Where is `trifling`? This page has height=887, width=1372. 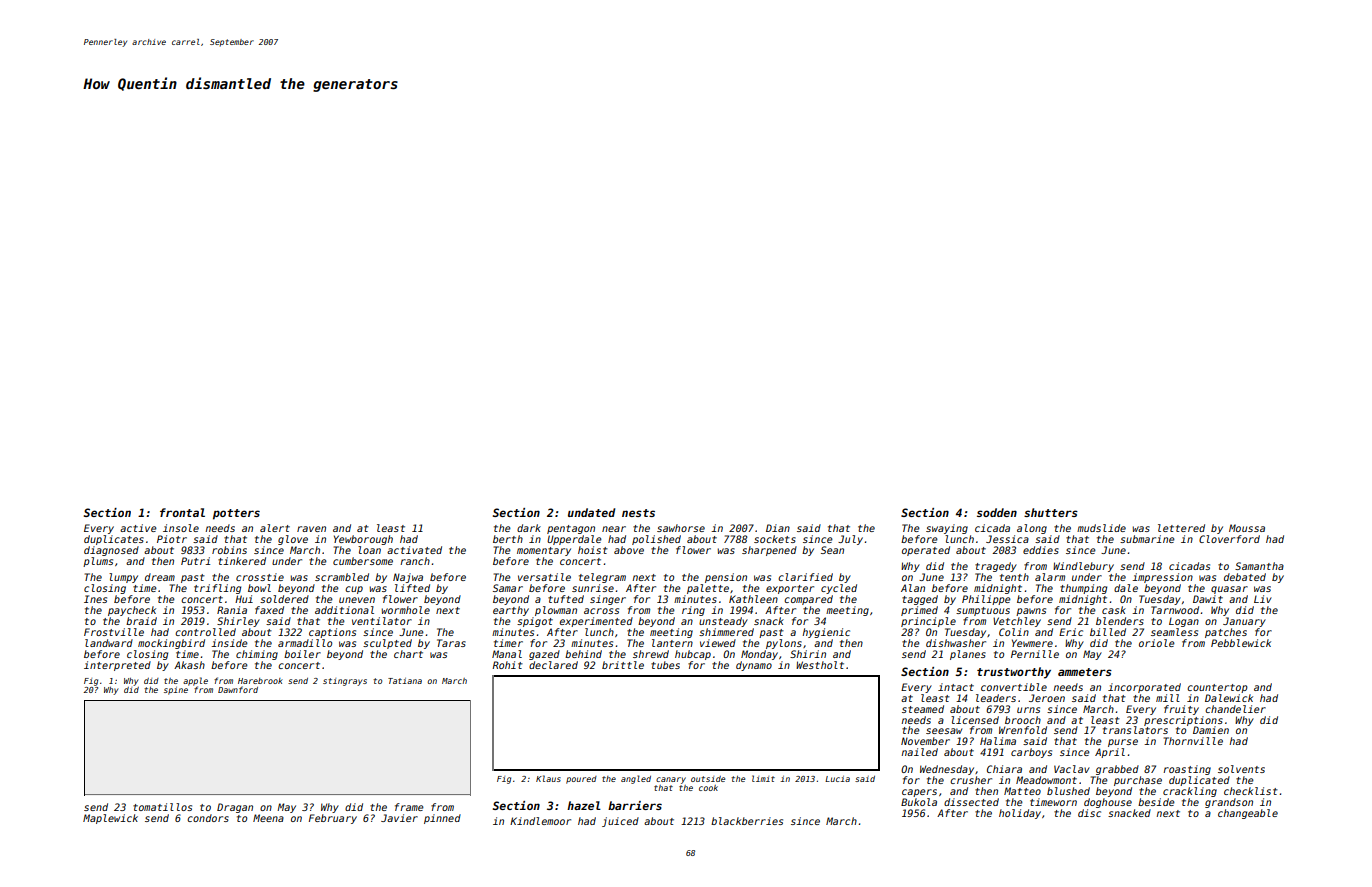
trifling is located at coordinates (217, 589).
